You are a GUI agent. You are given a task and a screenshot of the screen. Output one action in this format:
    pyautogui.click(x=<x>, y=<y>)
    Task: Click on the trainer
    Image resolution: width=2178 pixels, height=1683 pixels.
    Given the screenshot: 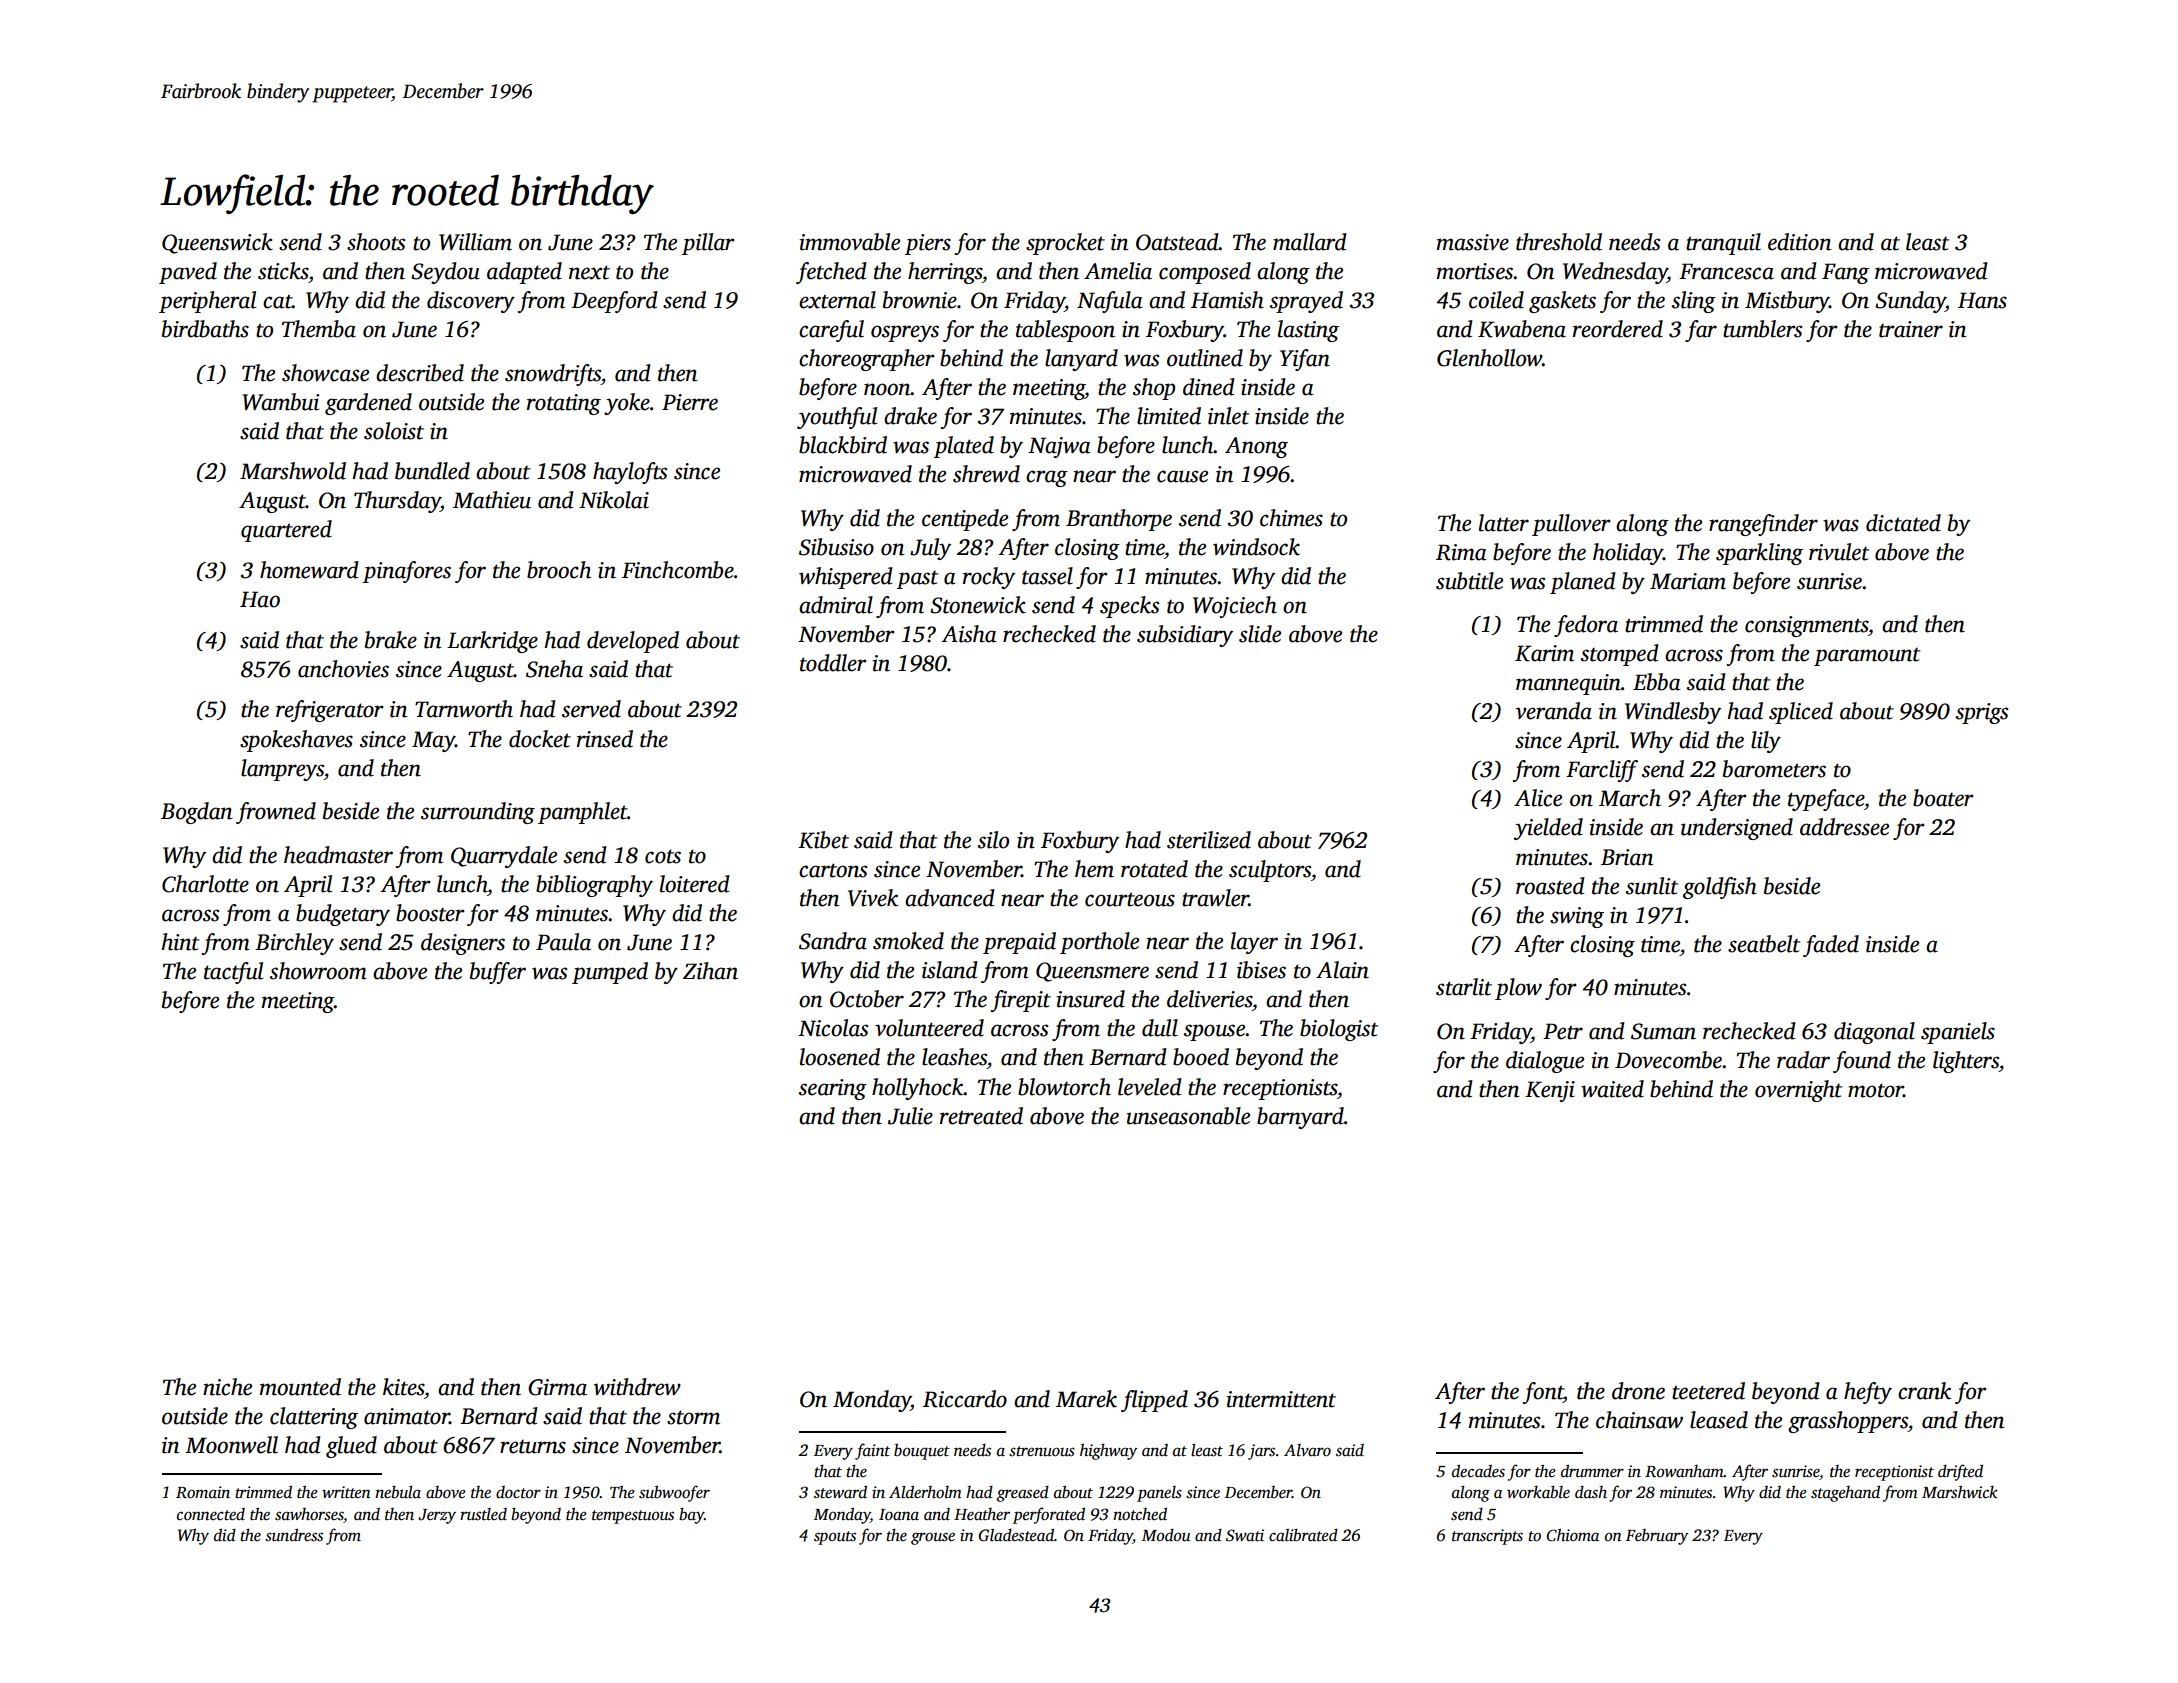 What is the action you would take?
    pyautogui.click(x=1911, y=329)
